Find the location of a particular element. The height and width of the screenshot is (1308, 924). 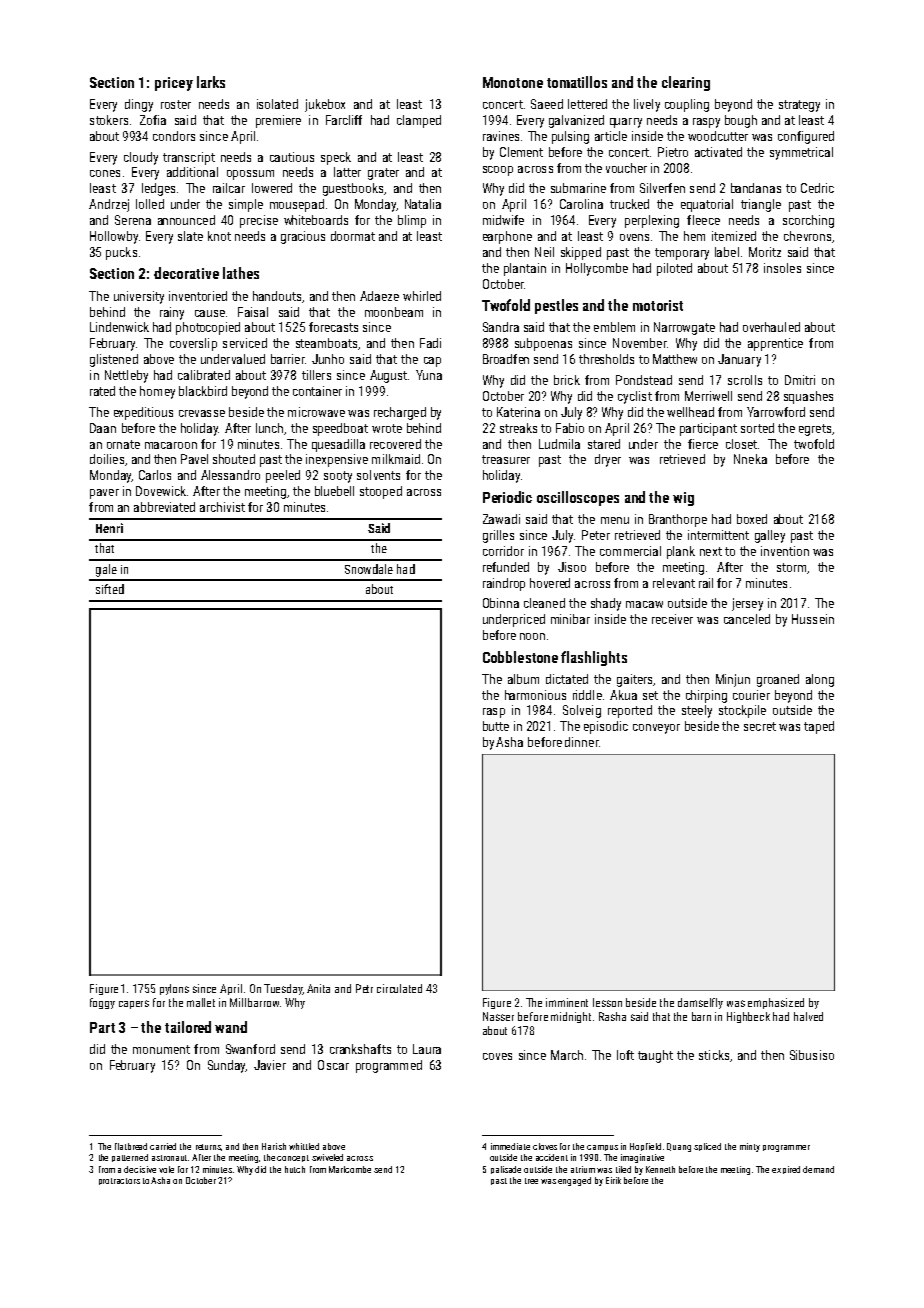

larks is located at coordinates (211, 82).
